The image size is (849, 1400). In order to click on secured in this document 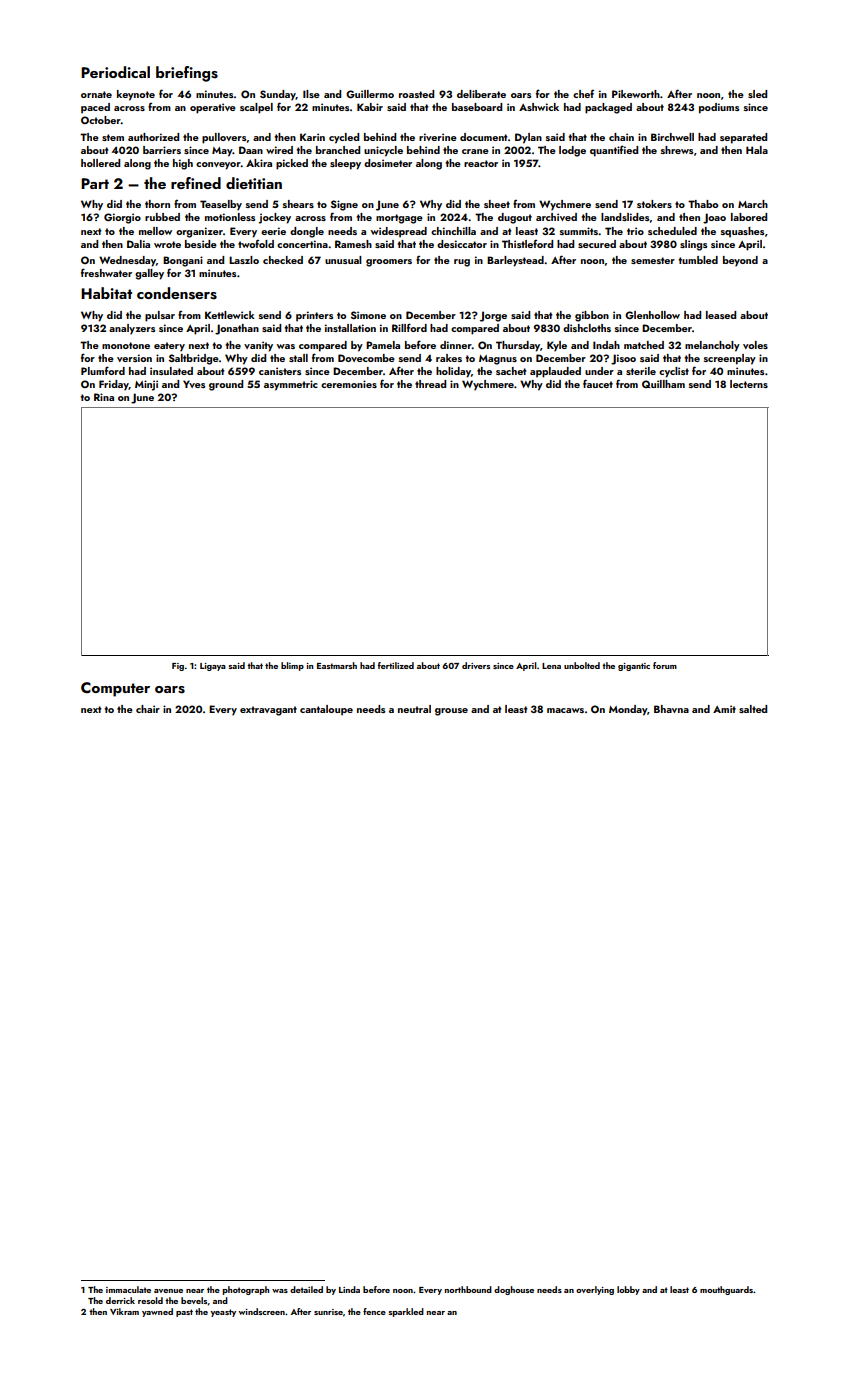, I will do `click(597, 244)`.
